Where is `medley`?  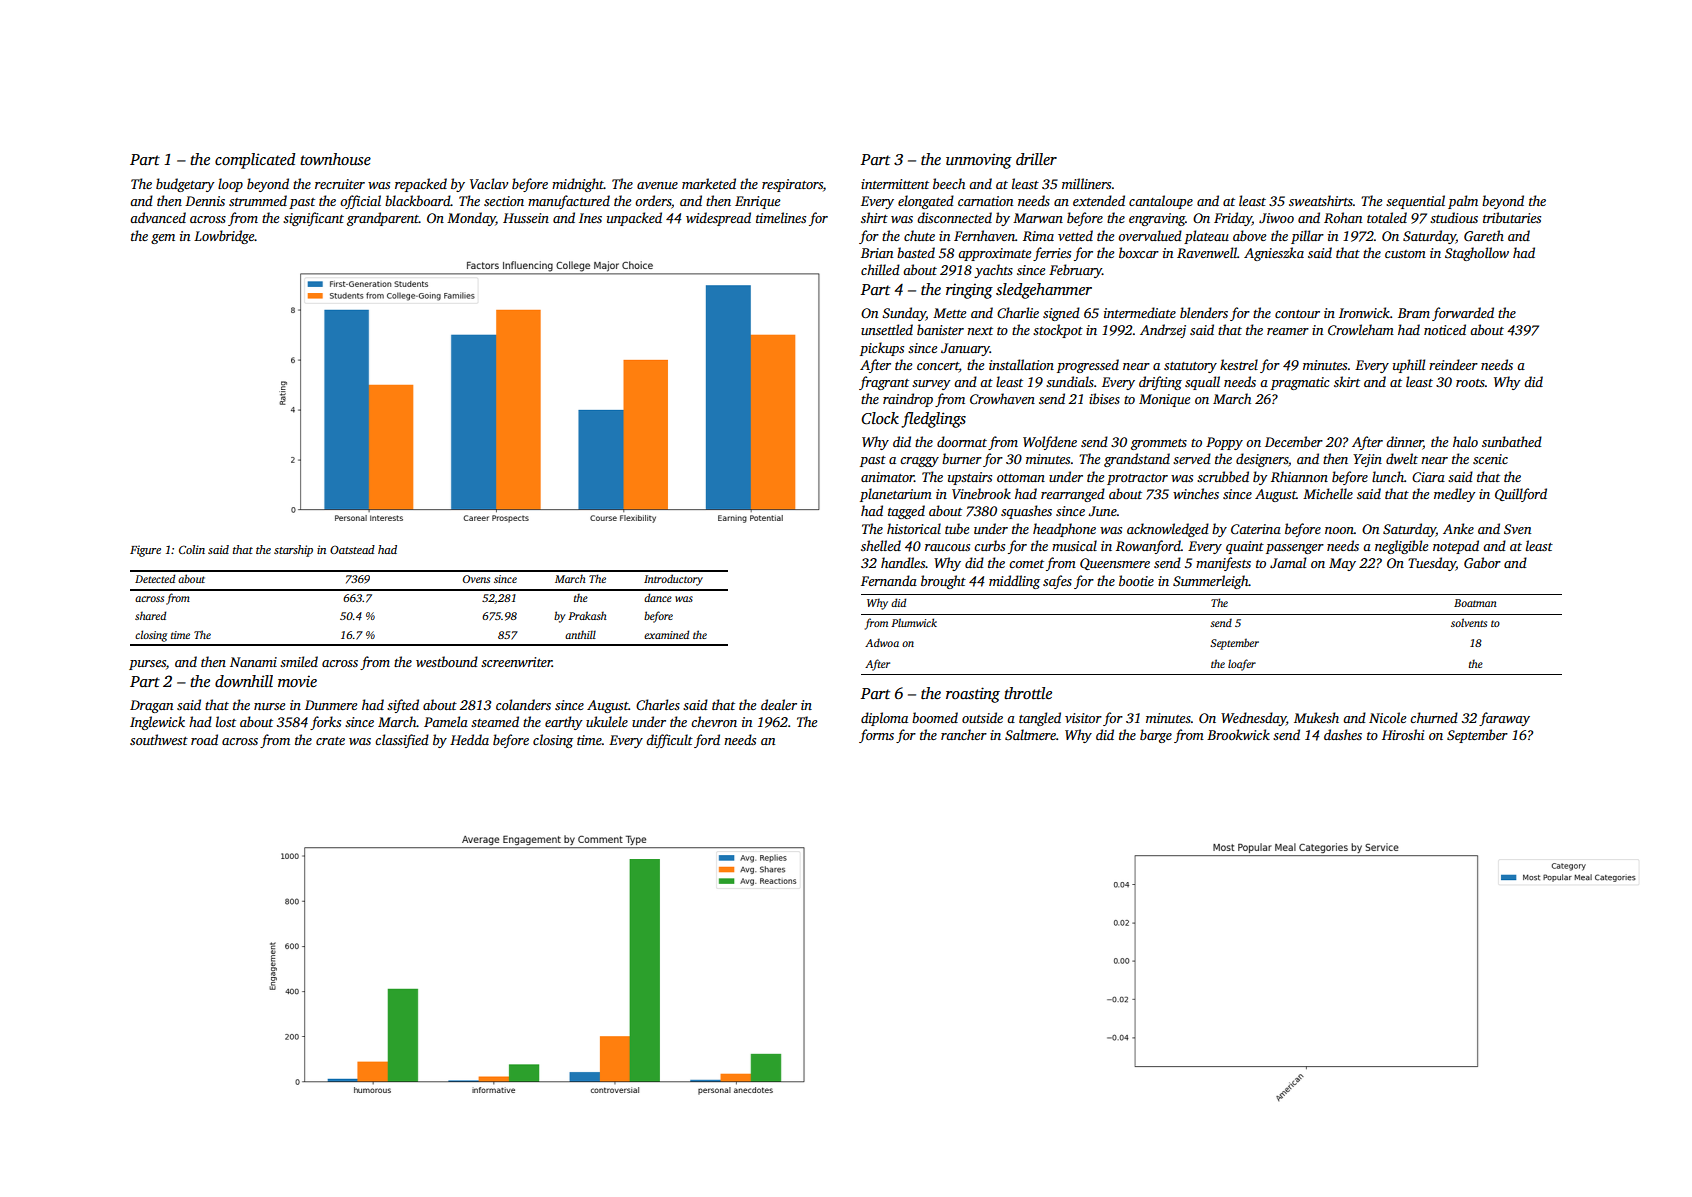
medley is located at coordinates (1455, 495).
